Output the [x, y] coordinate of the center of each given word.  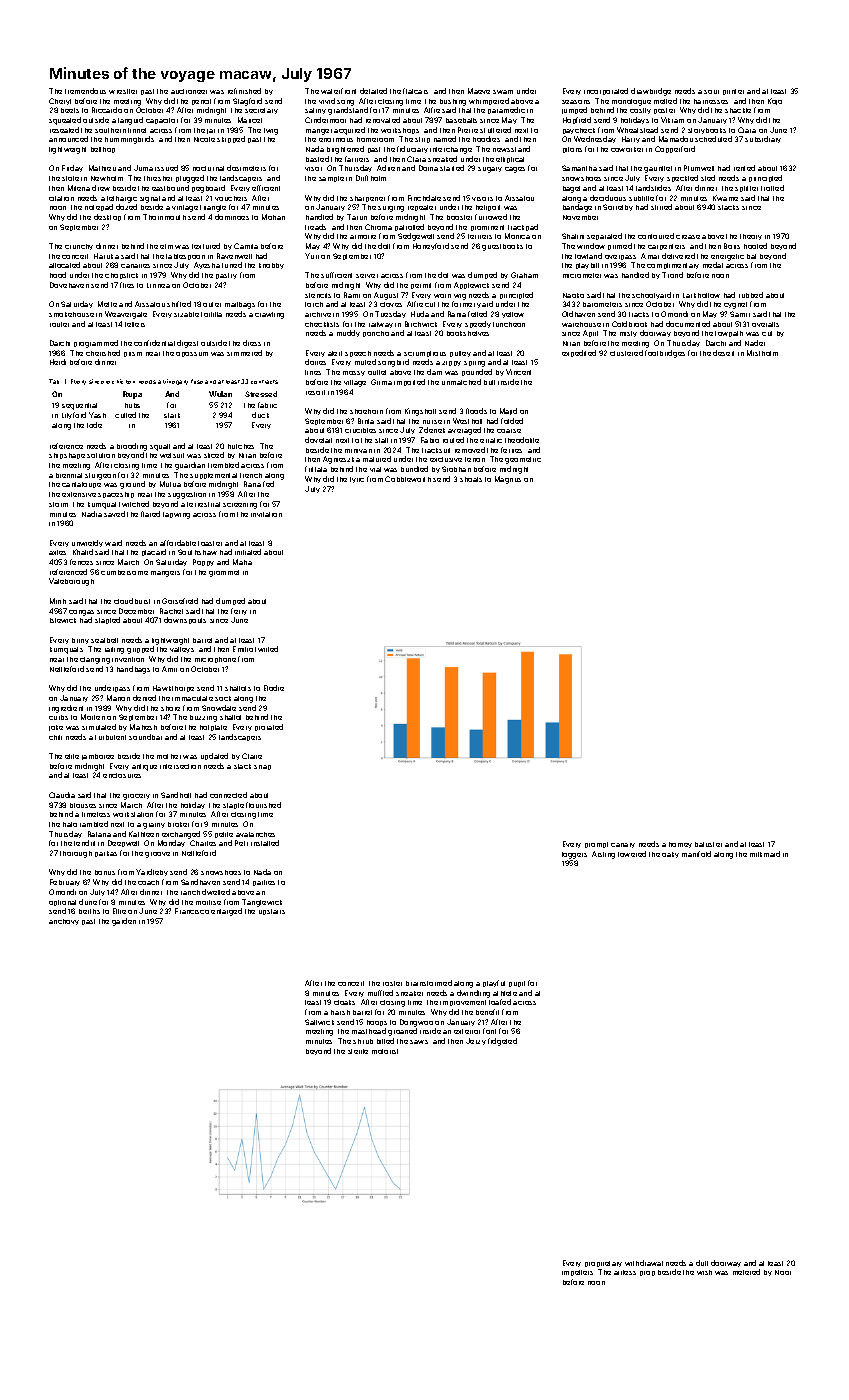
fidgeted [502, 1042]
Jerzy [476, 1041]
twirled [266, 649]
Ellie [119, 911]
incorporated [606, 91]
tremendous [85, 91]
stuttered [495, 130]
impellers [577, 1273]
